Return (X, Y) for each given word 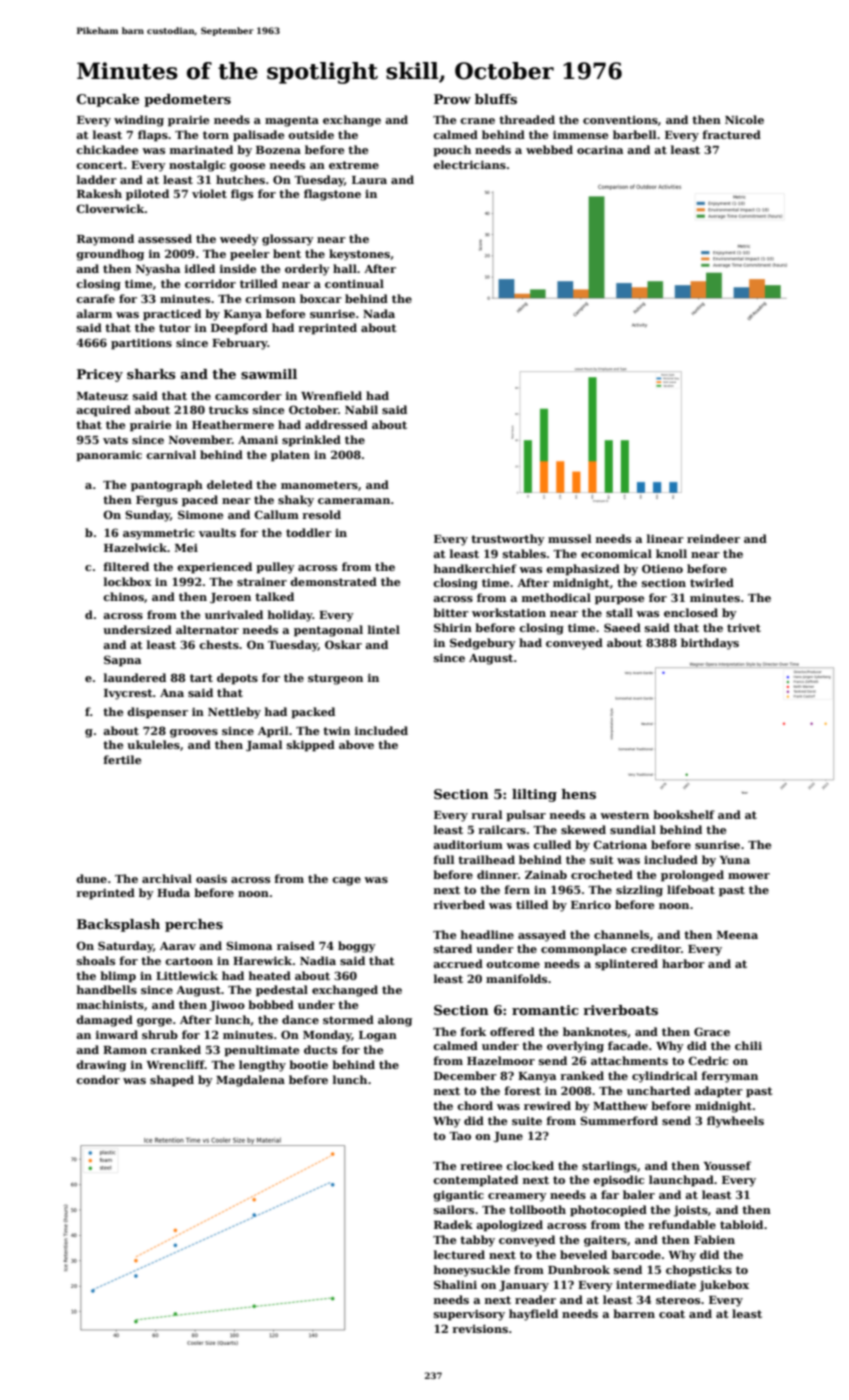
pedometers (187, 100)
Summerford (619, 1120)
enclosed (691, 612)
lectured (459, 1254)
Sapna (122, 661)
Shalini (455, 1284)
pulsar (526, 816)
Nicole (744, 119)
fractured (731, 134)
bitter (451, 612)
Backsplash (118, 925)
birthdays (710, 644)
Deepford (239, 329)
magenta (292, 121)
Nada (379, 313)
